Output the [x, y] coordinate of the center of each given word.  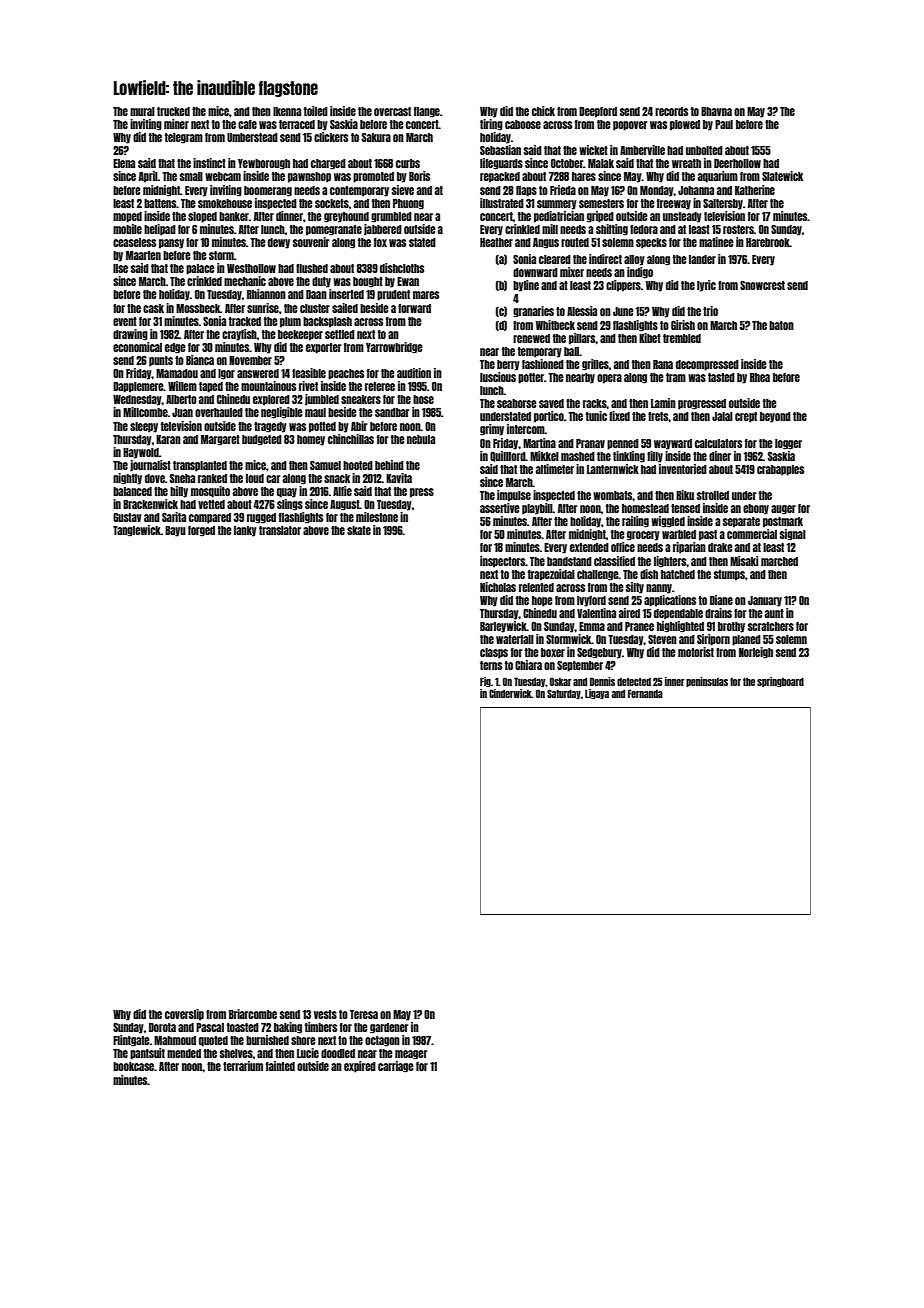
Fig [485, 682]
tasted [721, 377]
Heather [496, 242]
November [250, 360]
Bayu [175, 531]
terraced [297, 124]
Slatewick [782, 176]
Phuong [408, 204]
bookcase [133, 1066]
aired [629, 613]
